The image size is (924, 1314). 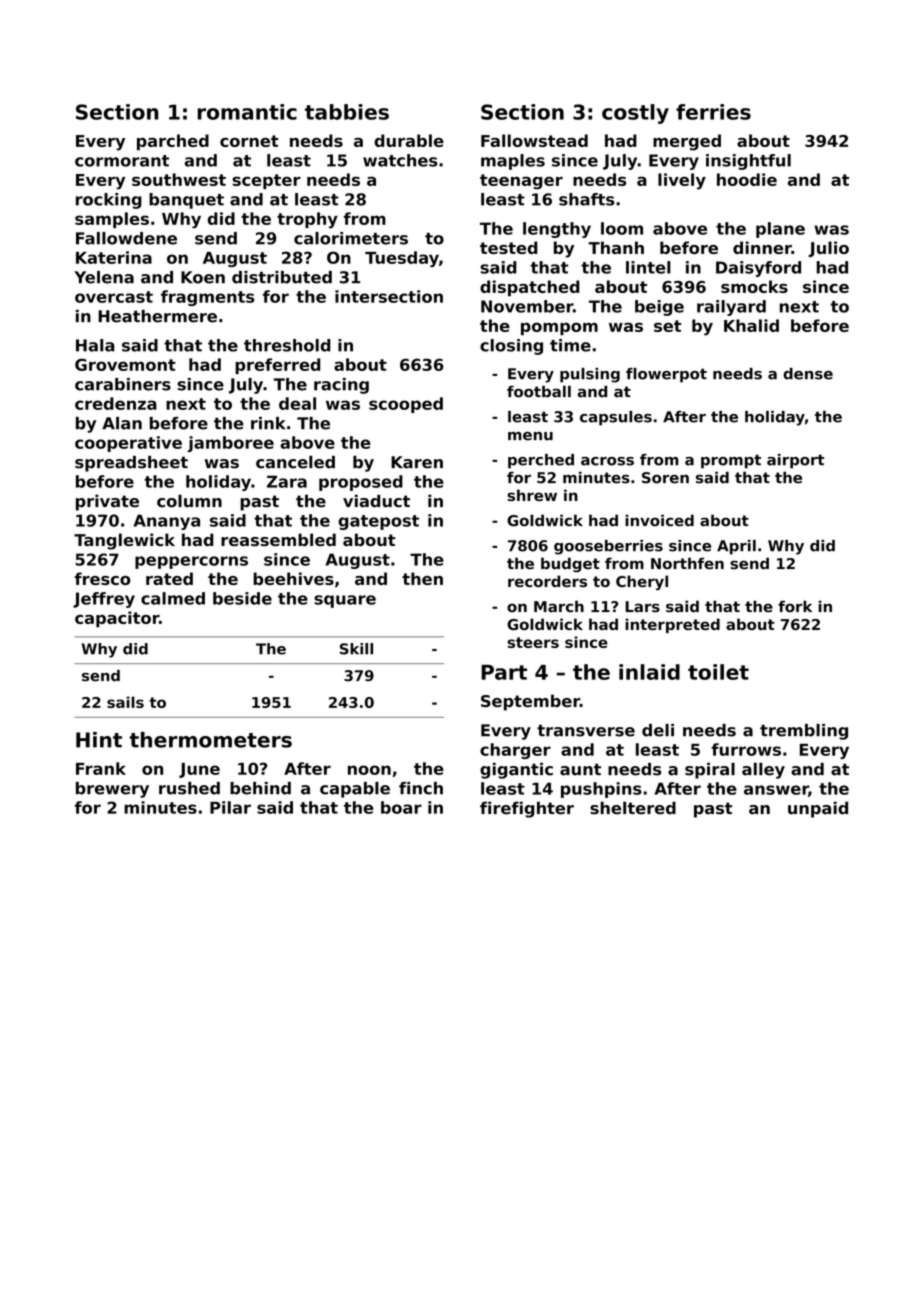 What do you see at coordinates (173, 142) in the document?
I see `parched` at bounding box center [173, 142].
